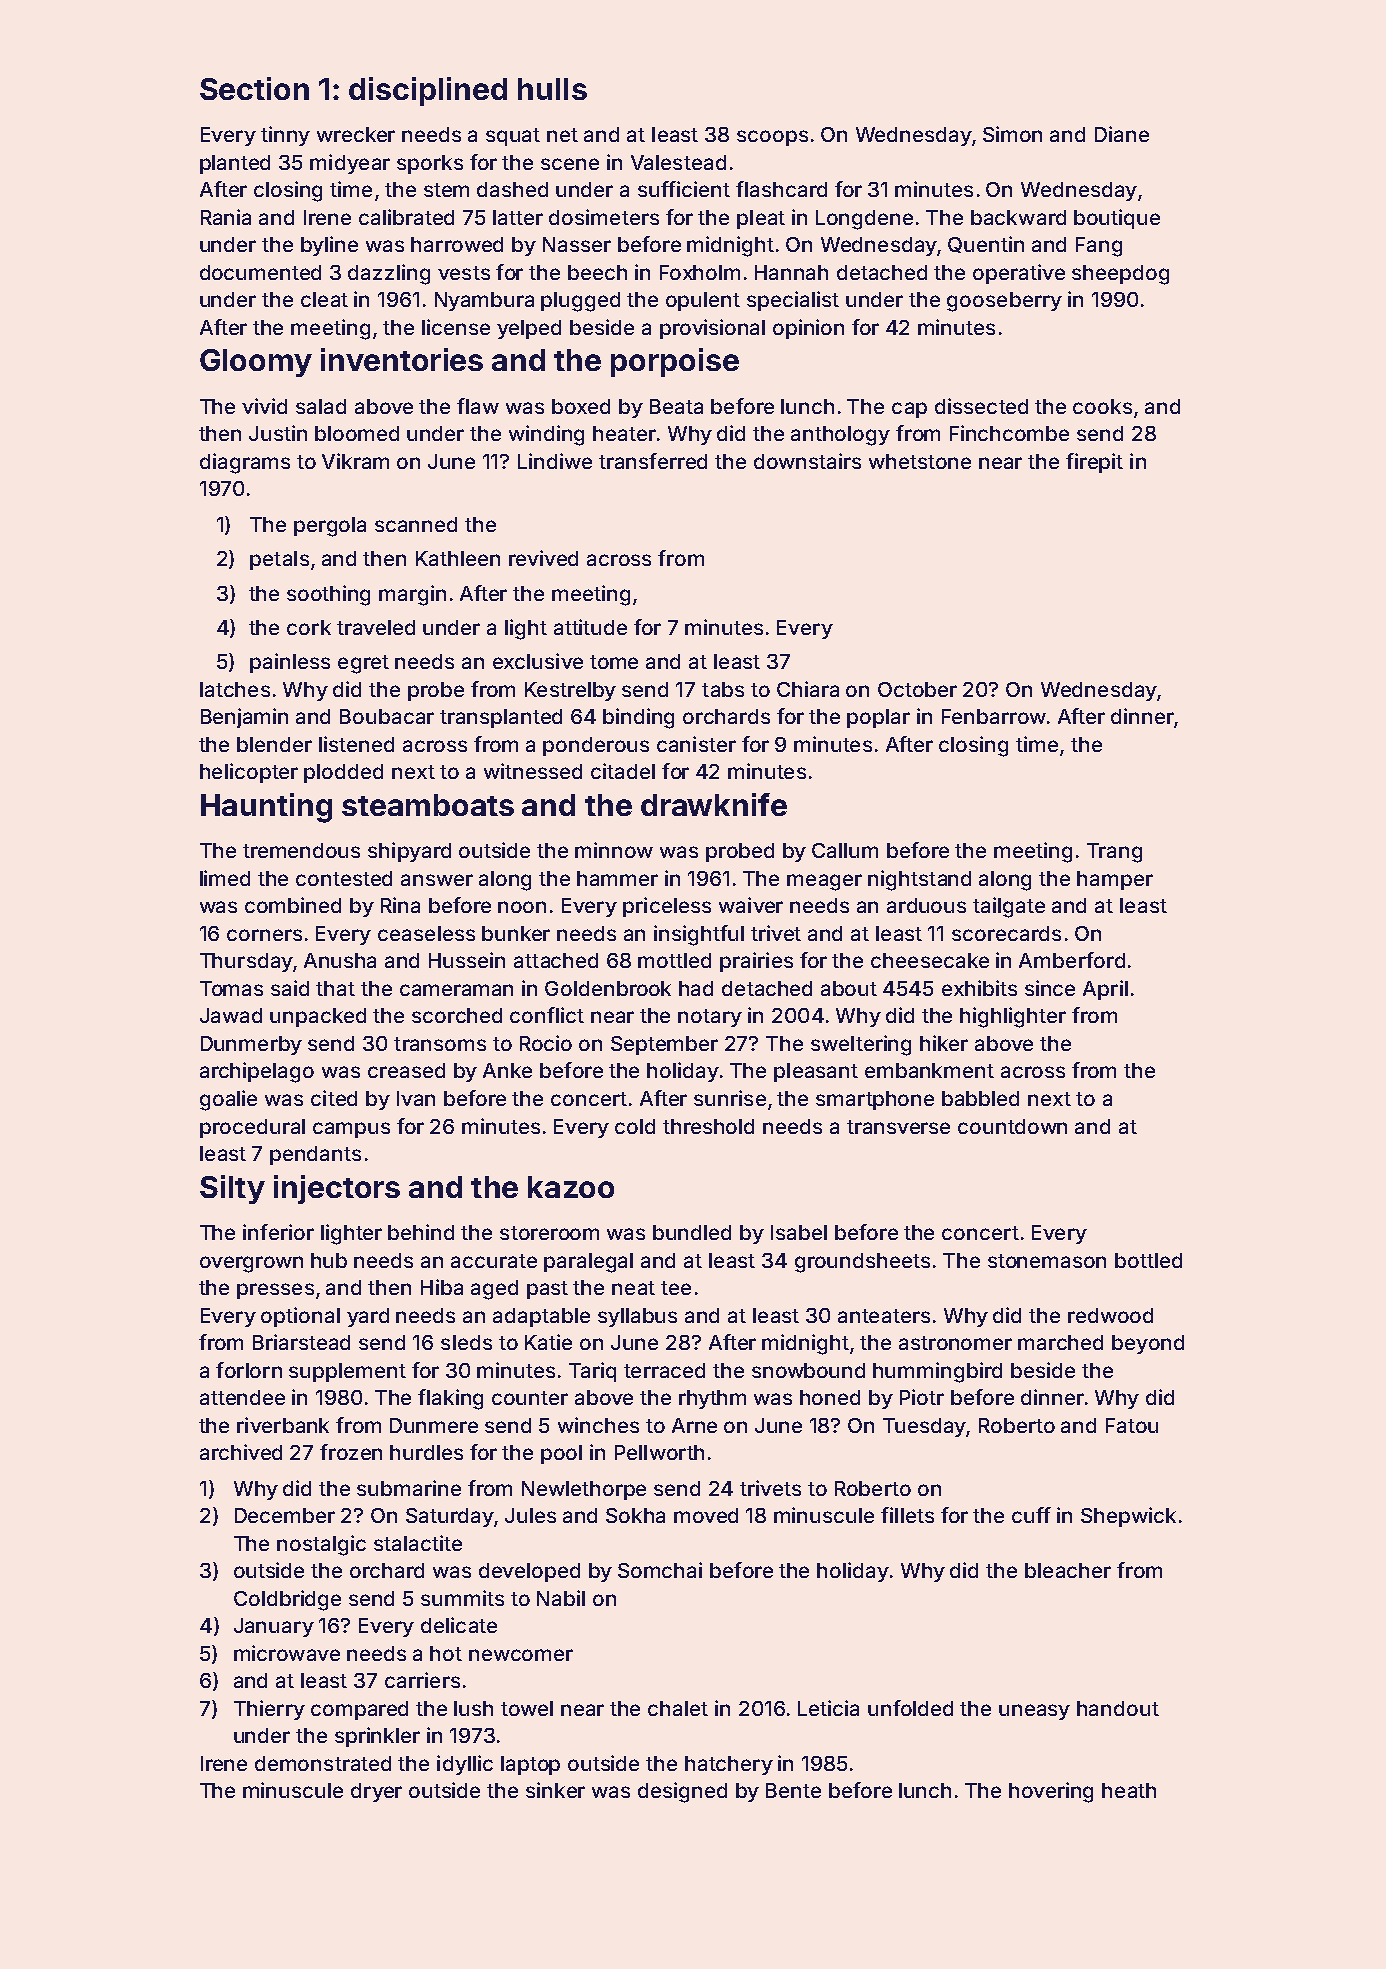 The width and height of the screenshot is (1386, 1969). What do you see at coordinates (1115, 880) in the screenshot?
I see `hamper` at bounding box center [1115, 880].
